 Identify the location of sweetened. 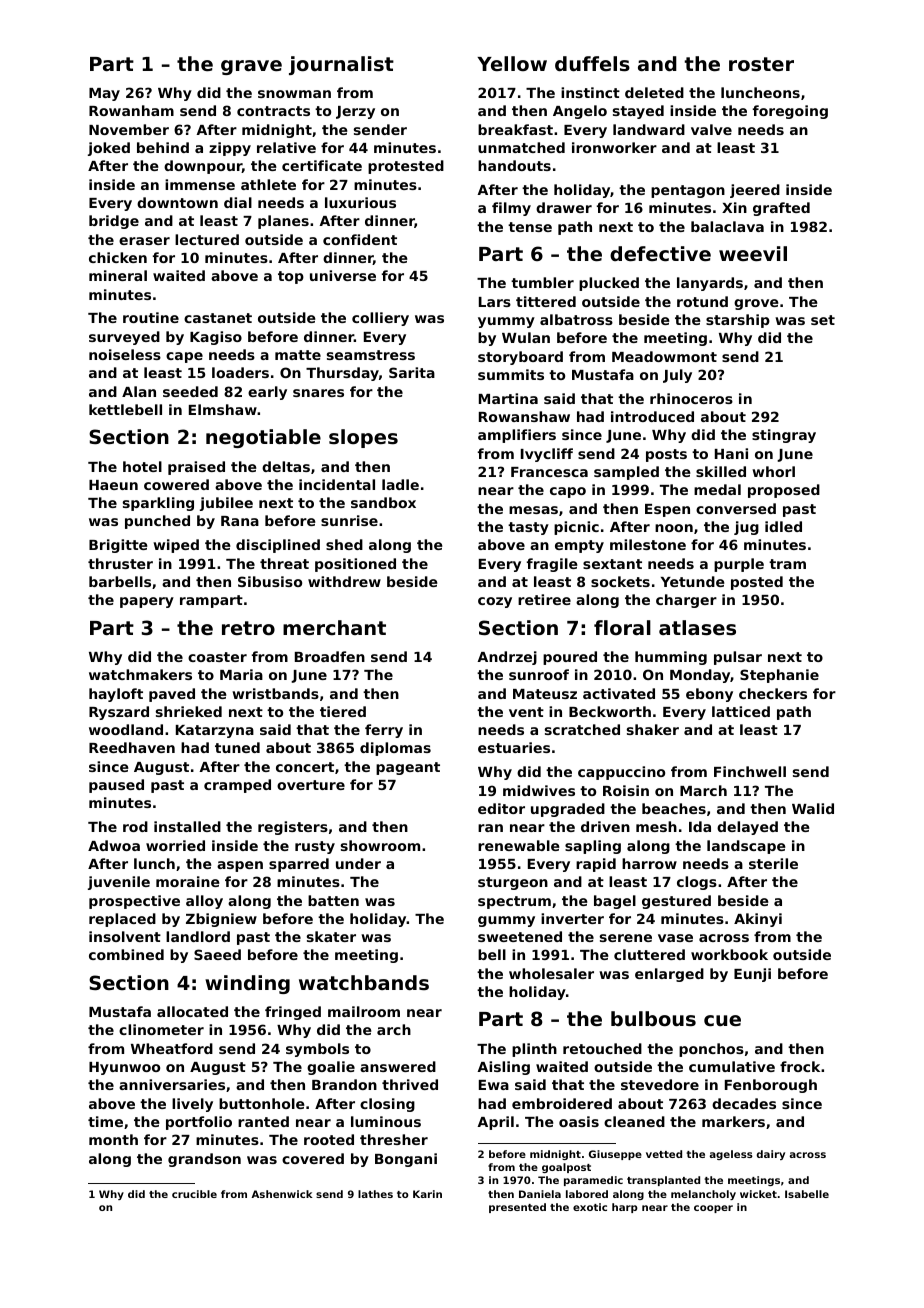
(520, 936).
